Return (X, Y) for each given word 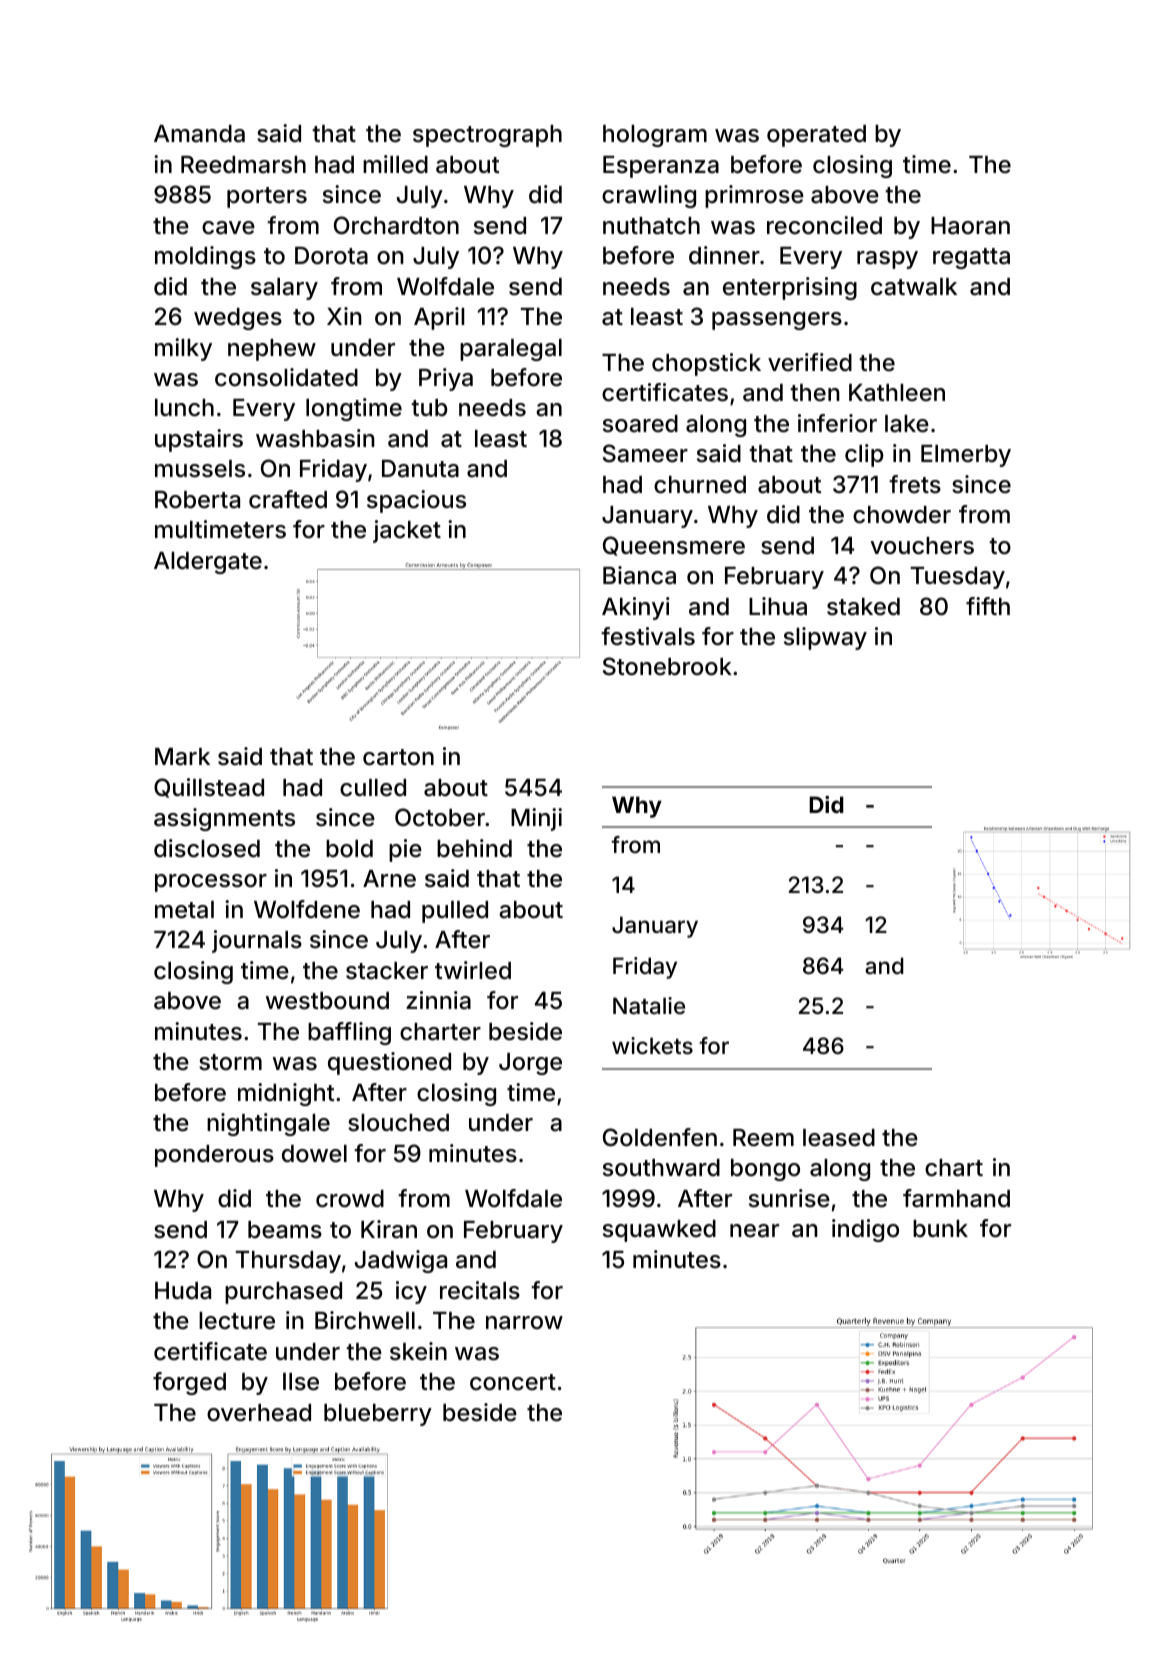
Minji (536, 819)
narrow (524, 1323)
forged (189, 1383)
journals (257, 941)
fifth (988, 606)
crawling (649, 196)
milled (395, 164)
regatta (971, 258)
